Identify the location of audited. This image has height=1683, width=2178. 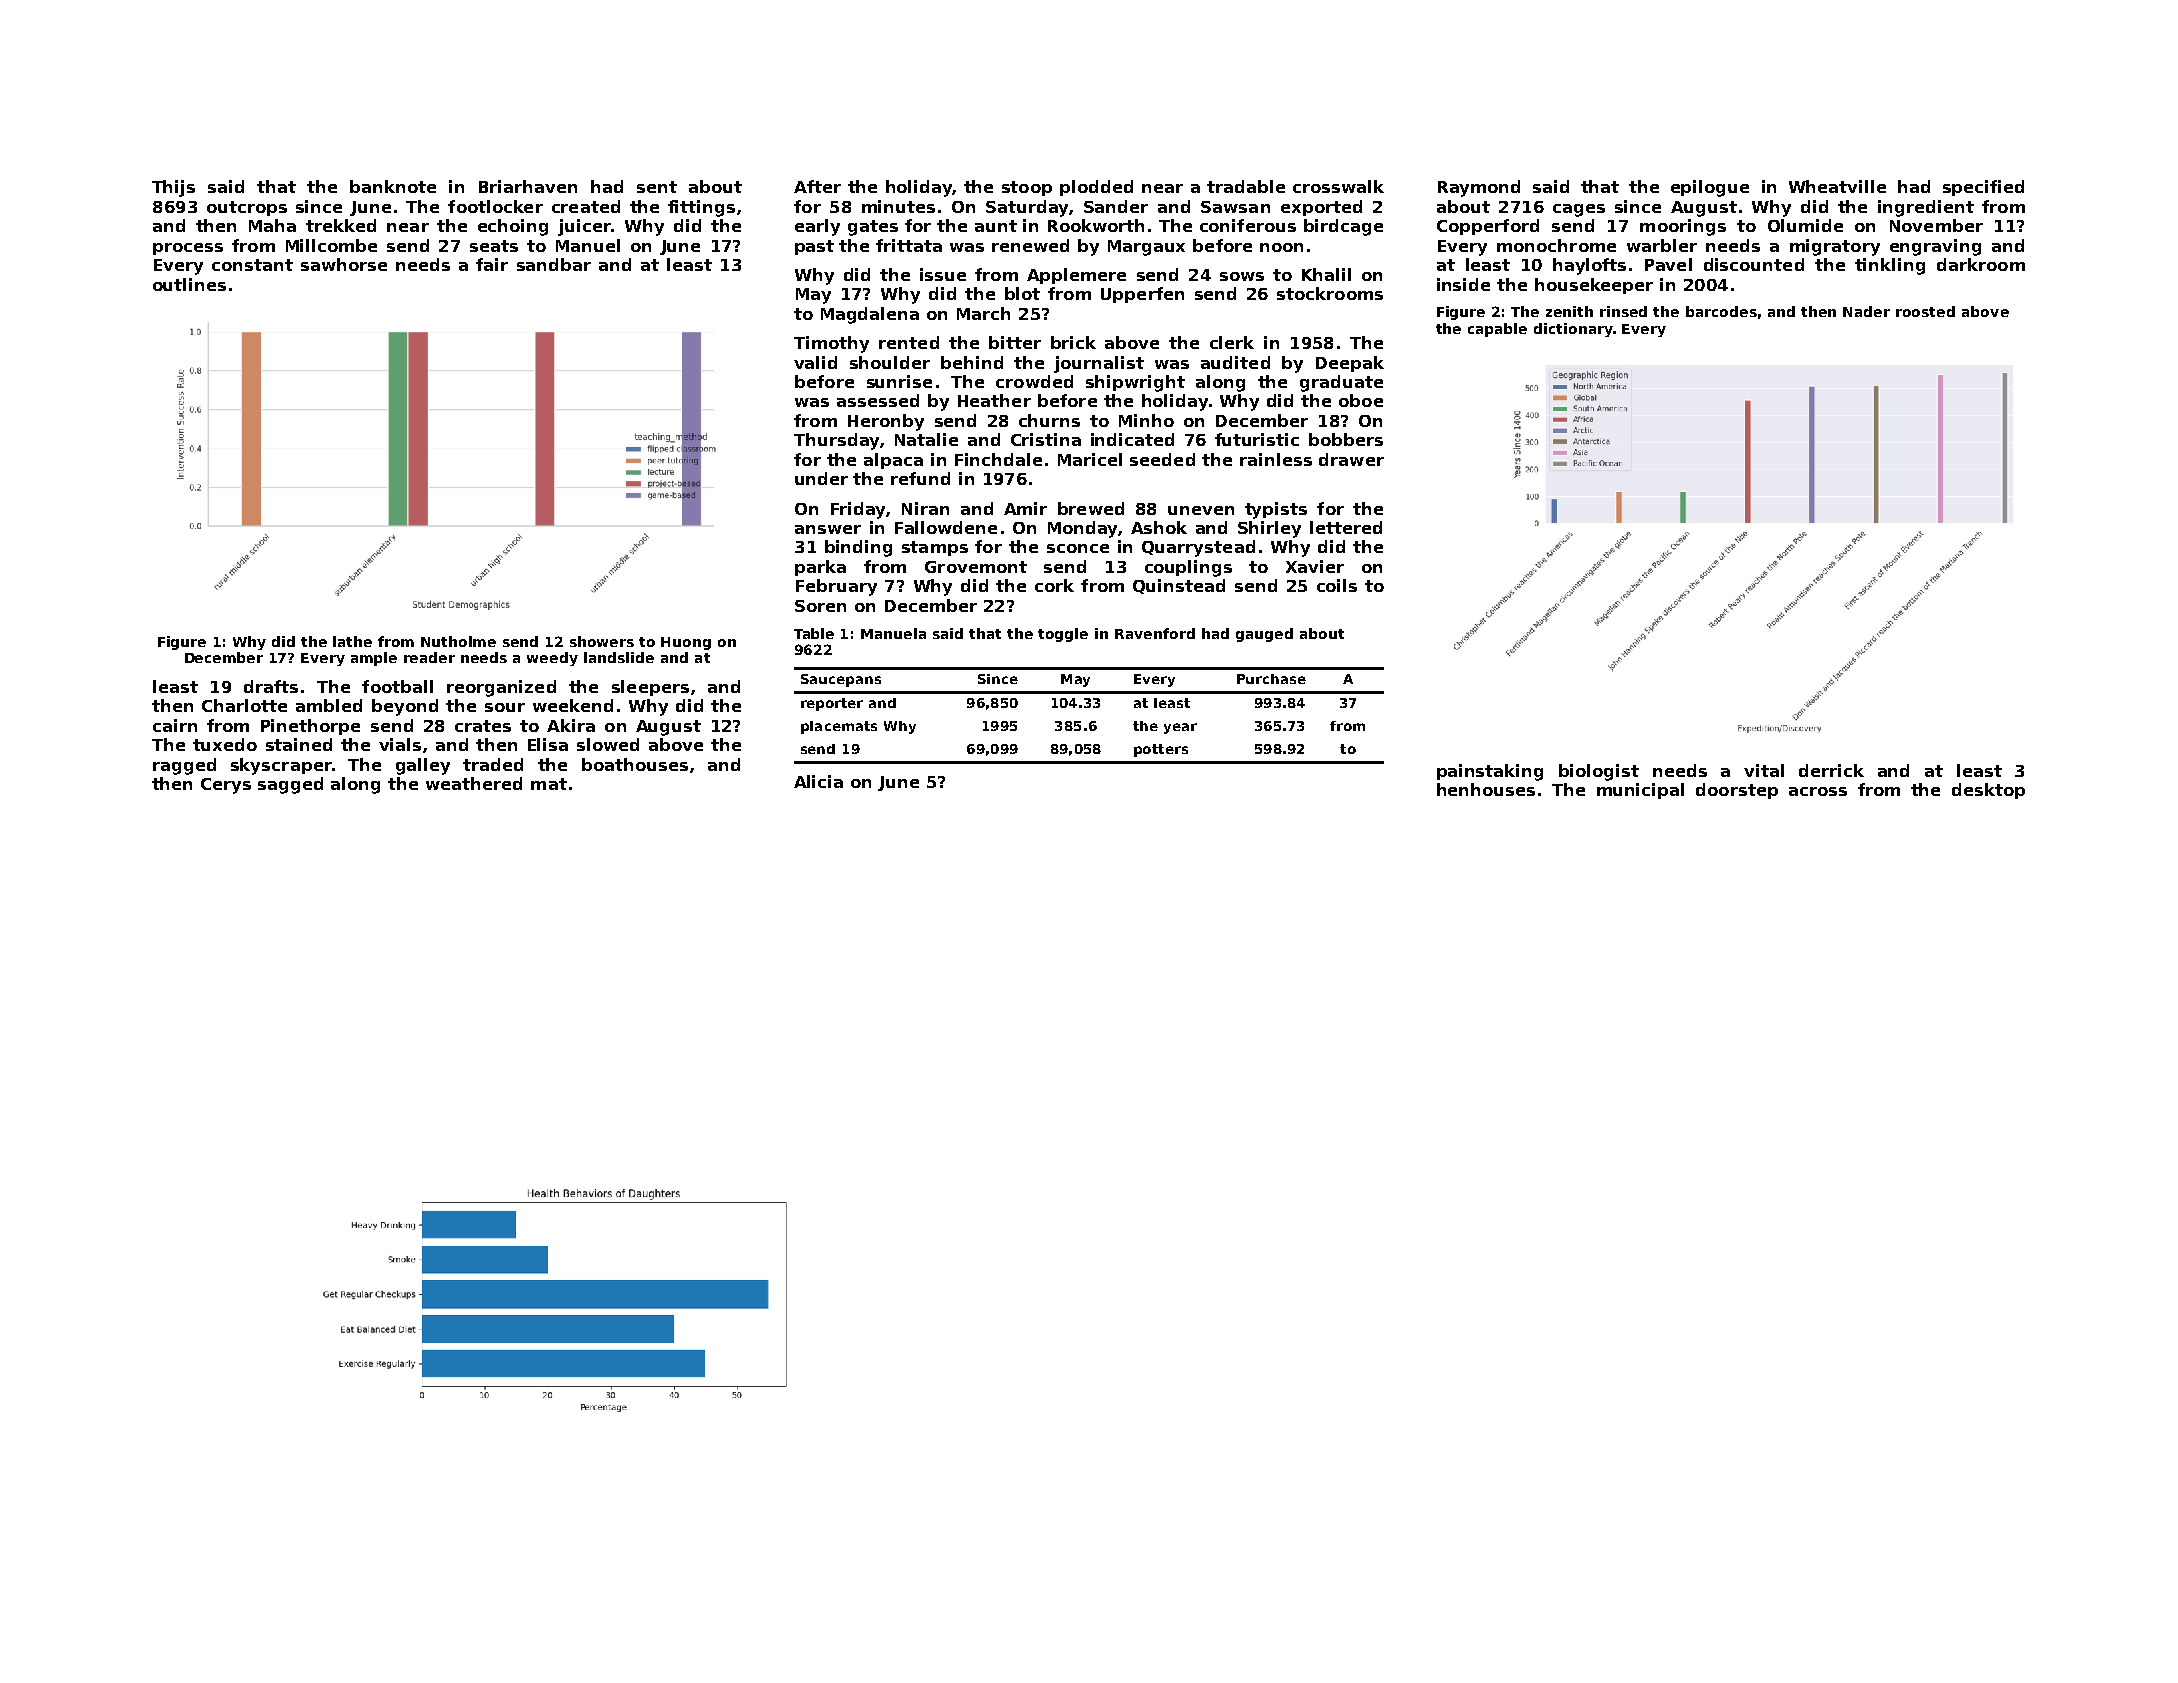
(1235, 362).
